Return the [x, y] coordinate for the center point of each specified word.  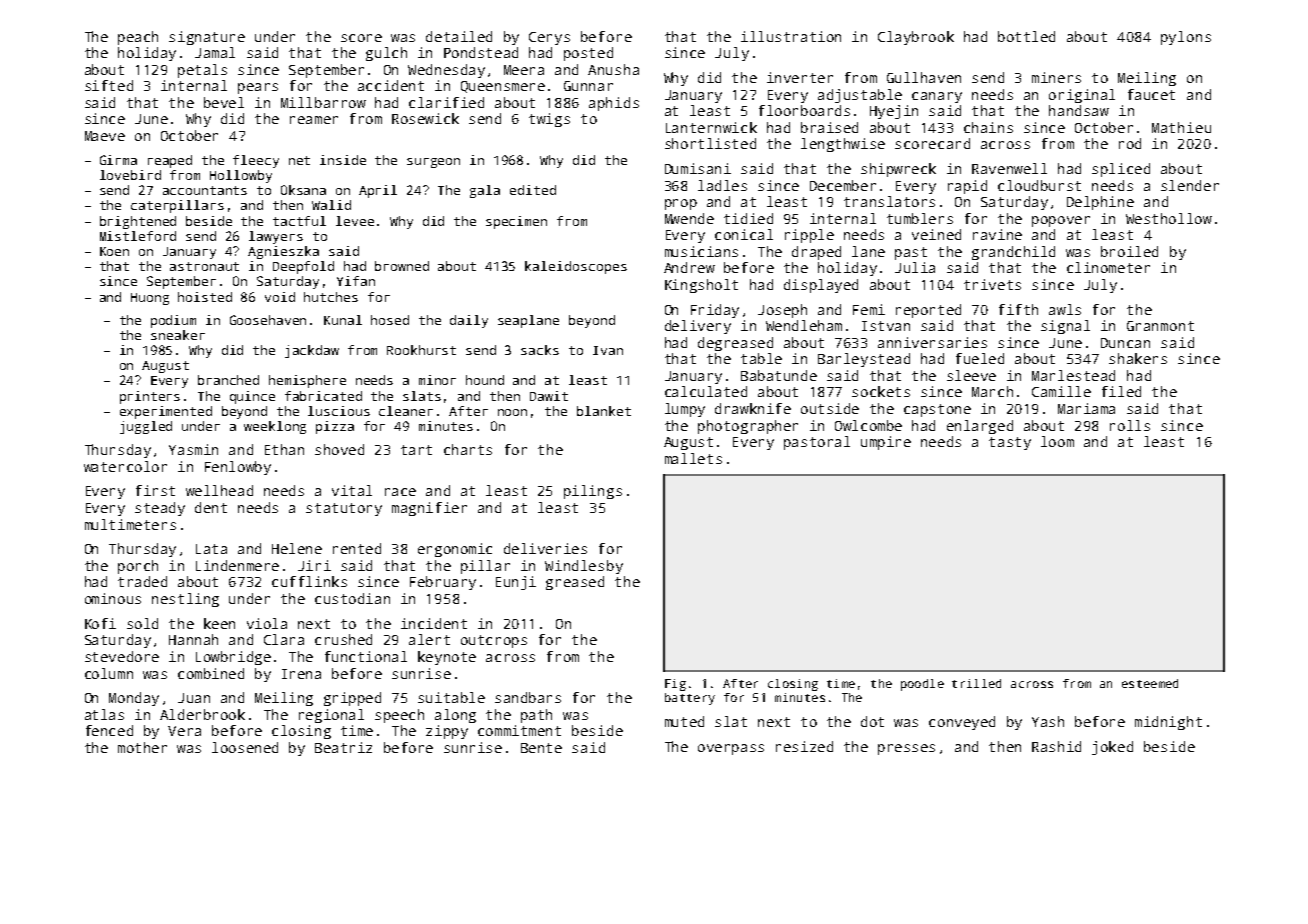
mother [142, 747]
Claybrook [916, 38]
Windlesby [584, 567]
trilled [976, 683]
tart [416, 450]
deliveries [545, 548]
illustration [791, 36]
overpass [731, 749]
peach [138, 38]
